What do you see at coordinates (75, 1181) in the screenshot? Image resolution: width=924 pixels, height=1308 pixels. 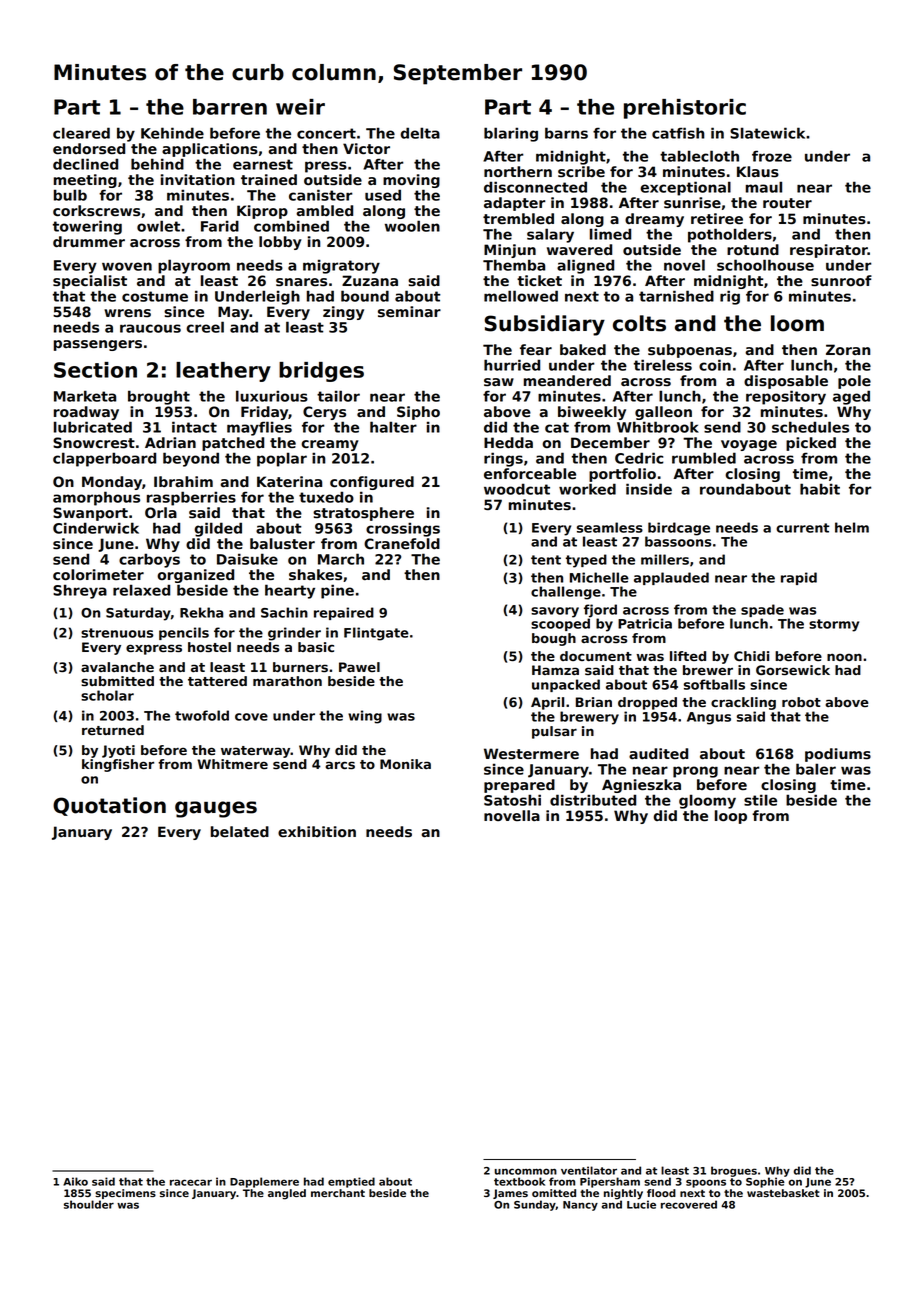 I see `Aiko` at bounding box center [75, 1181].
